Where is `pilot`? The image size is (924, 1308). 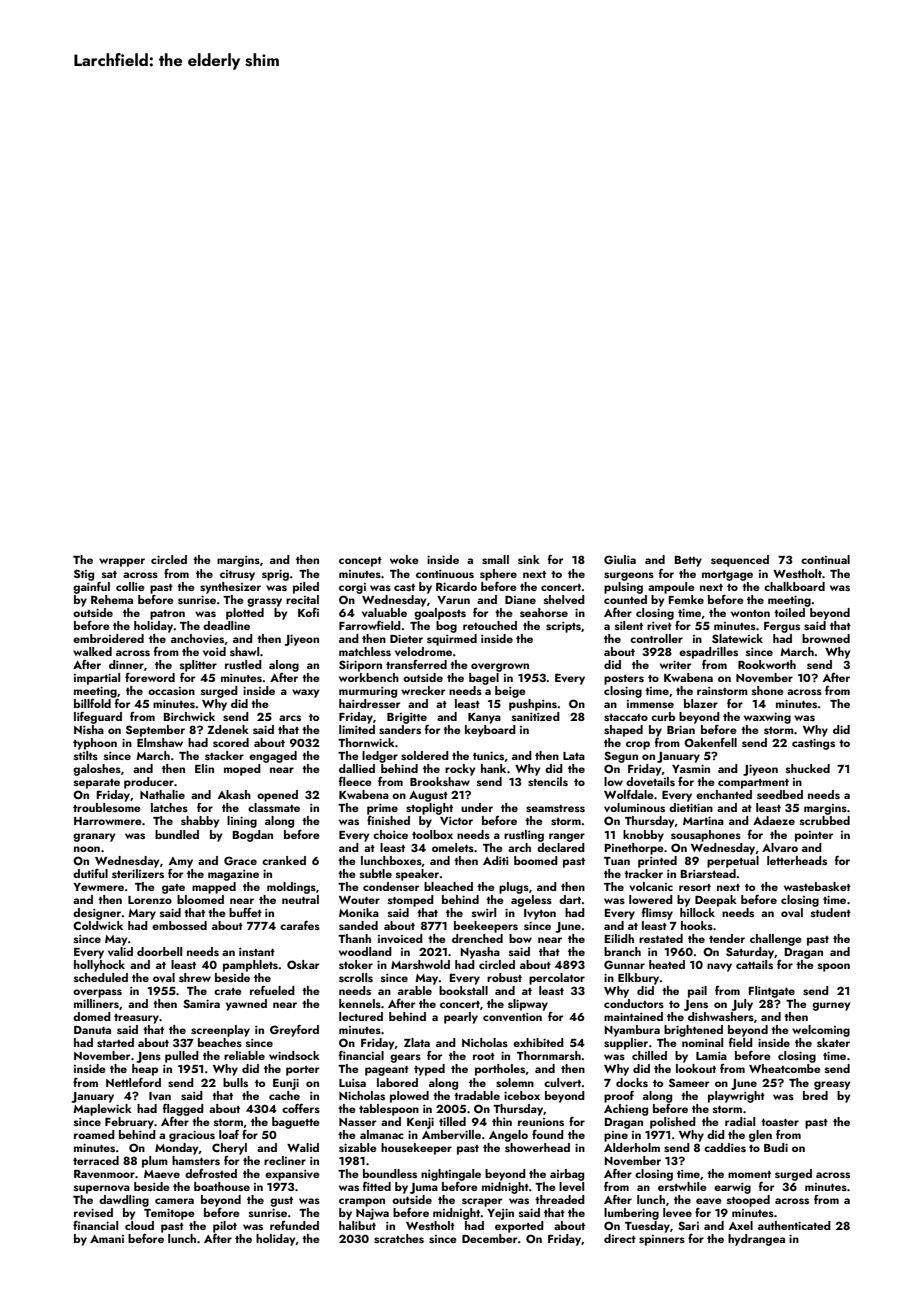
pilot is located at coordinates (225, 1227).
